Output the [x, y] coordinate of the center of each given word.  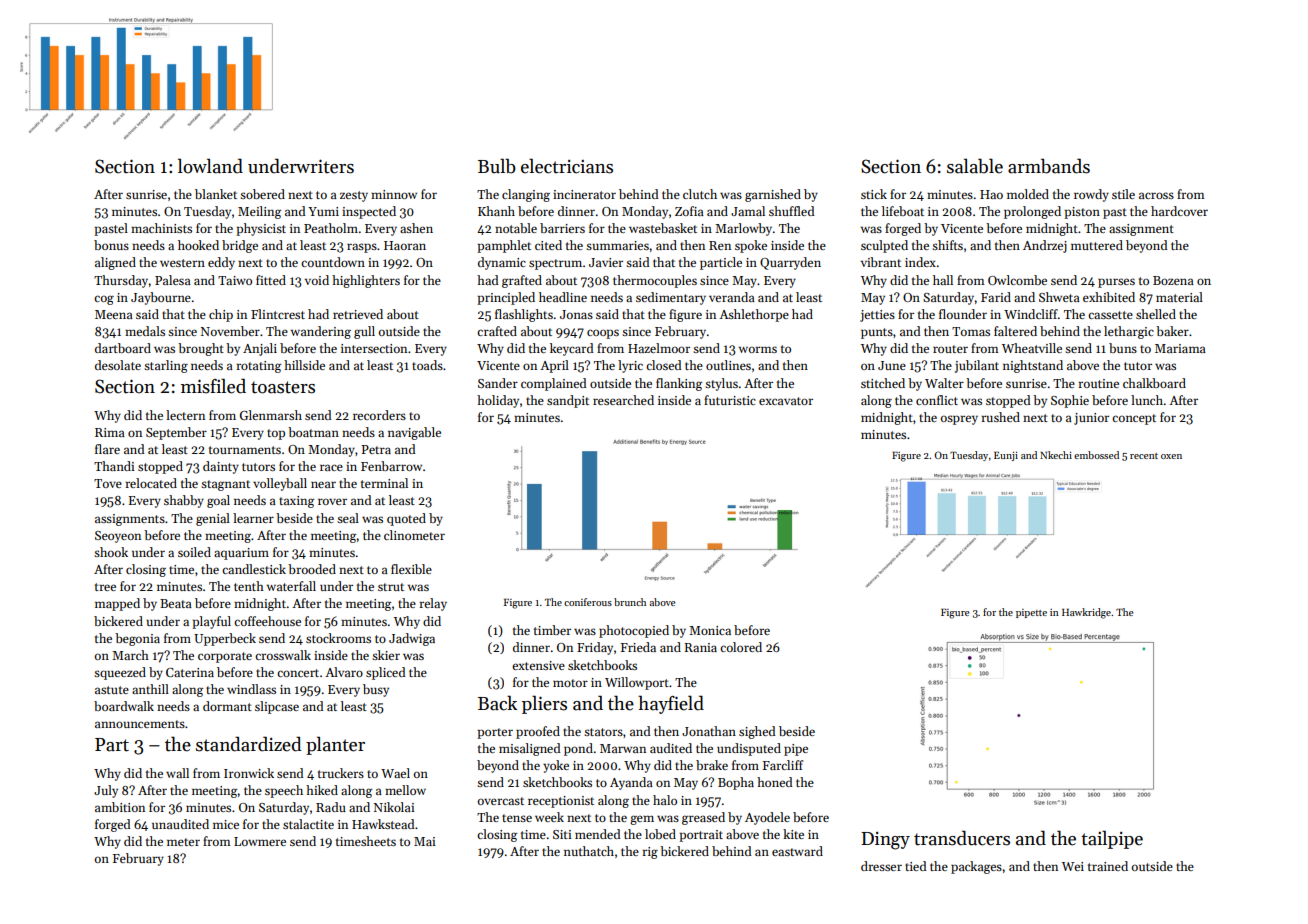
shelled [1156, 314]
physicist [261, 229]
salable [975, 166]
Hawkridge [1086, 613]
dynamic [502, 263]
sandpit [568, 401]
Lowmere [260, 841]
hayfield [671, 704]
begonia [137, 639]
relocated [151, 483]
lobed [660, 834]
